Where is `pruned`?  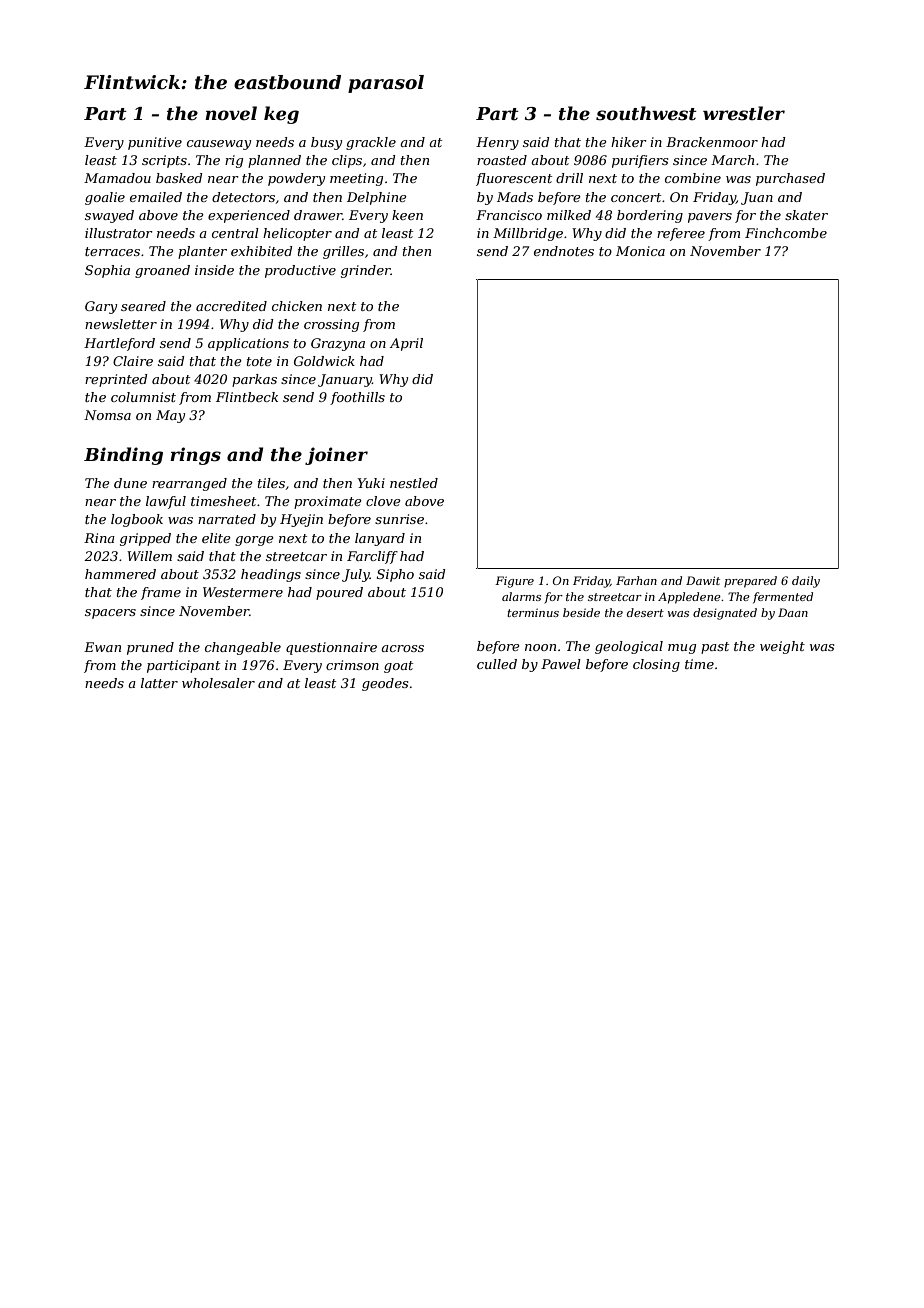
pruned is located at coordinates (150, 648).
